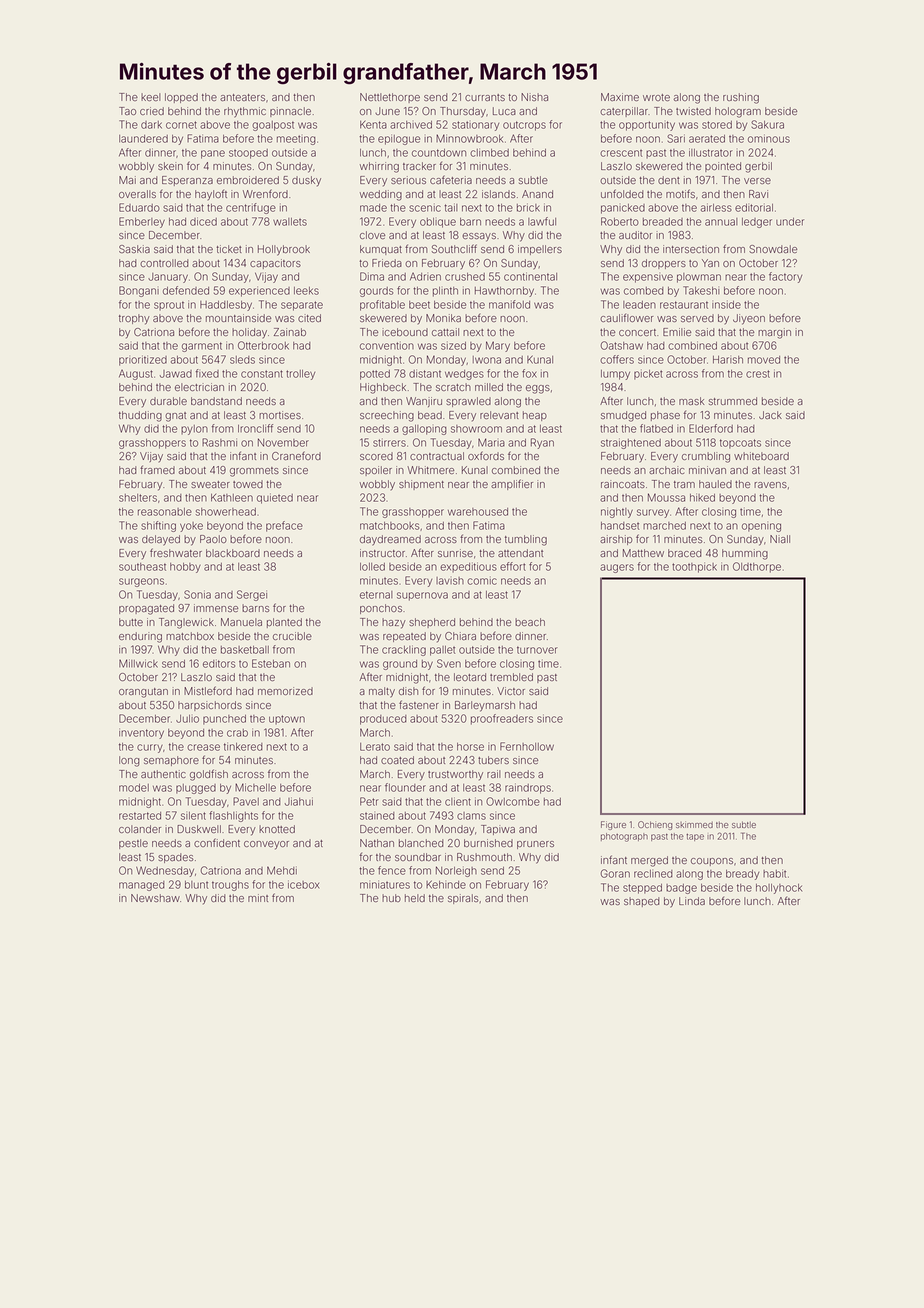 The image size is (924, 1308). What do you see at coordinates (470, 677) in the screenshot?
I see `leotard` at bounding box center [470, 677].
